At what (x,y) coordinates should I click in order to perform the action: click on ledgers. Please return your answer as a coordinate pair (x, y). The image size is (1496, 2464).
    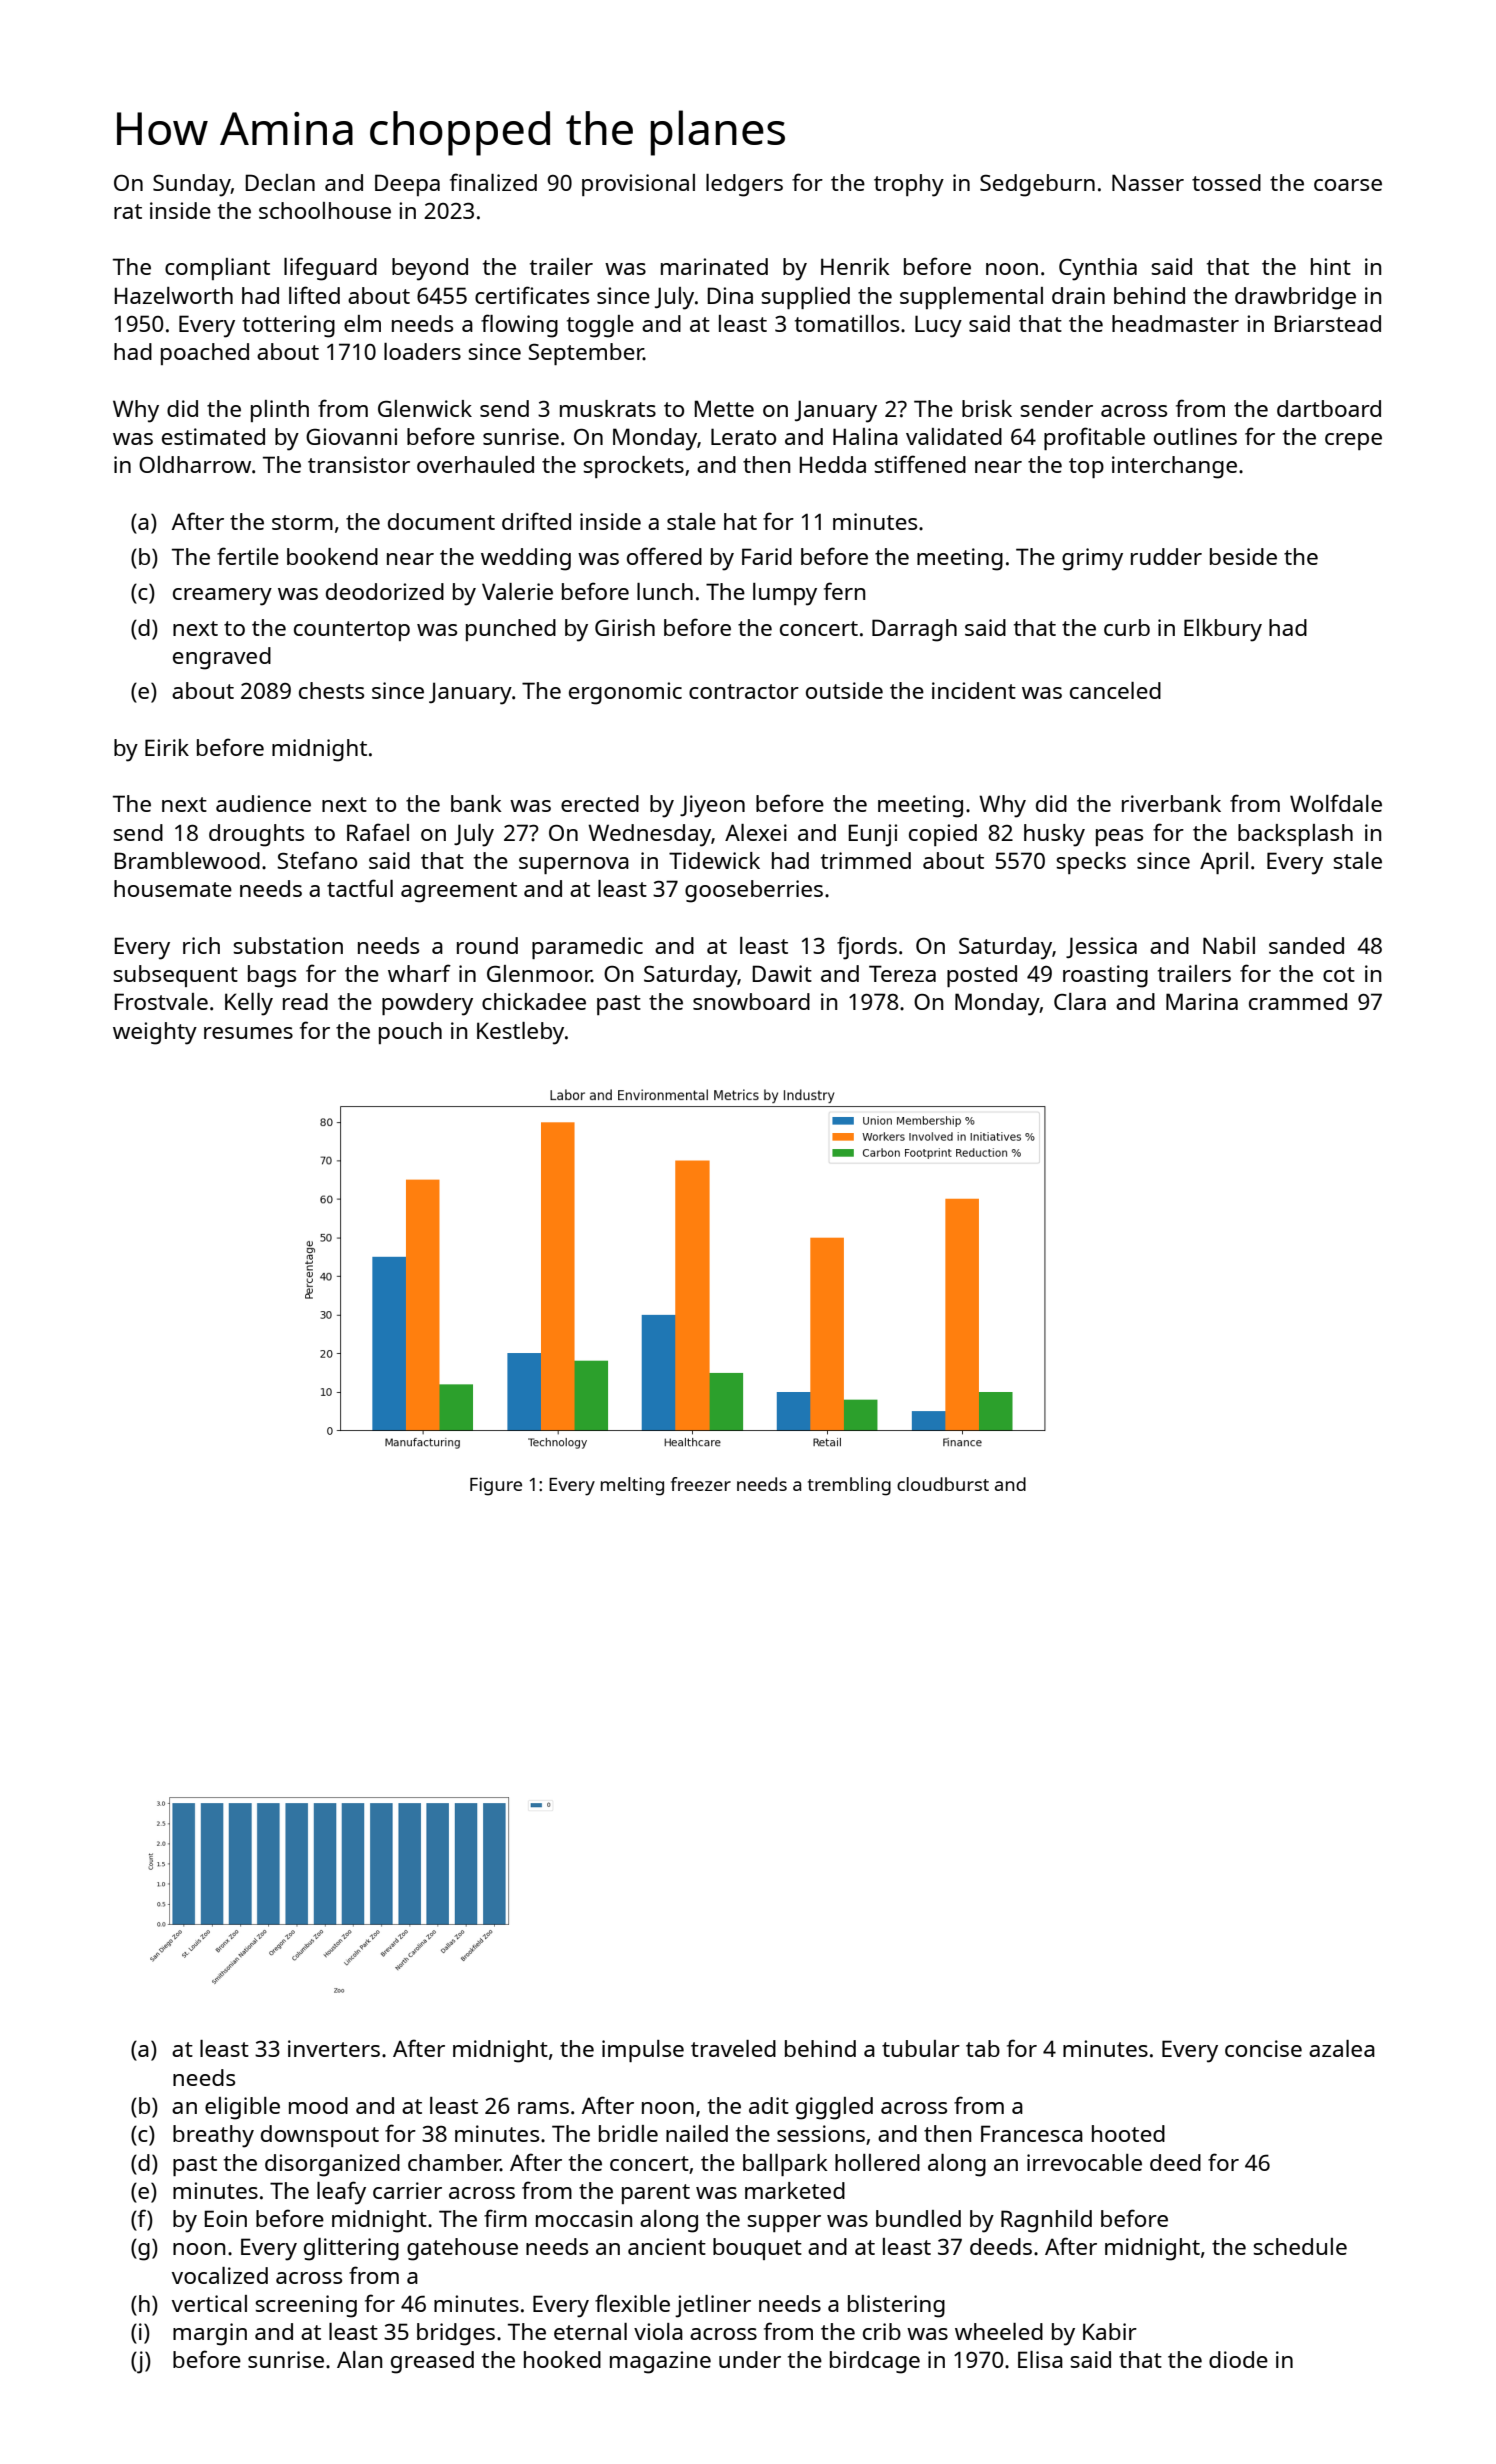
    Looking at the image, I should click on (744, 185).
